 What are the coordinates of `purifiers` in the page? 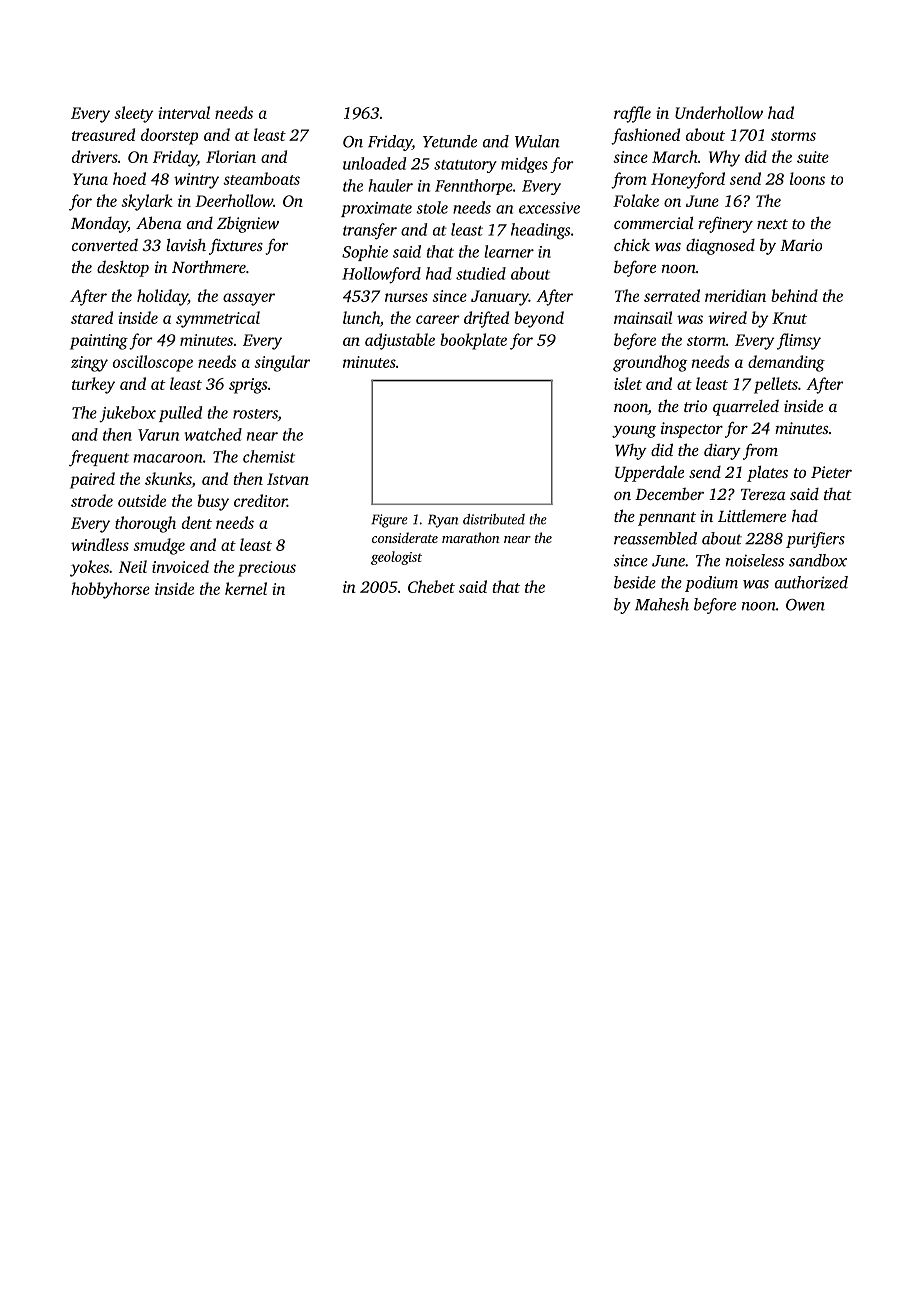 It's located at (815, 540).
